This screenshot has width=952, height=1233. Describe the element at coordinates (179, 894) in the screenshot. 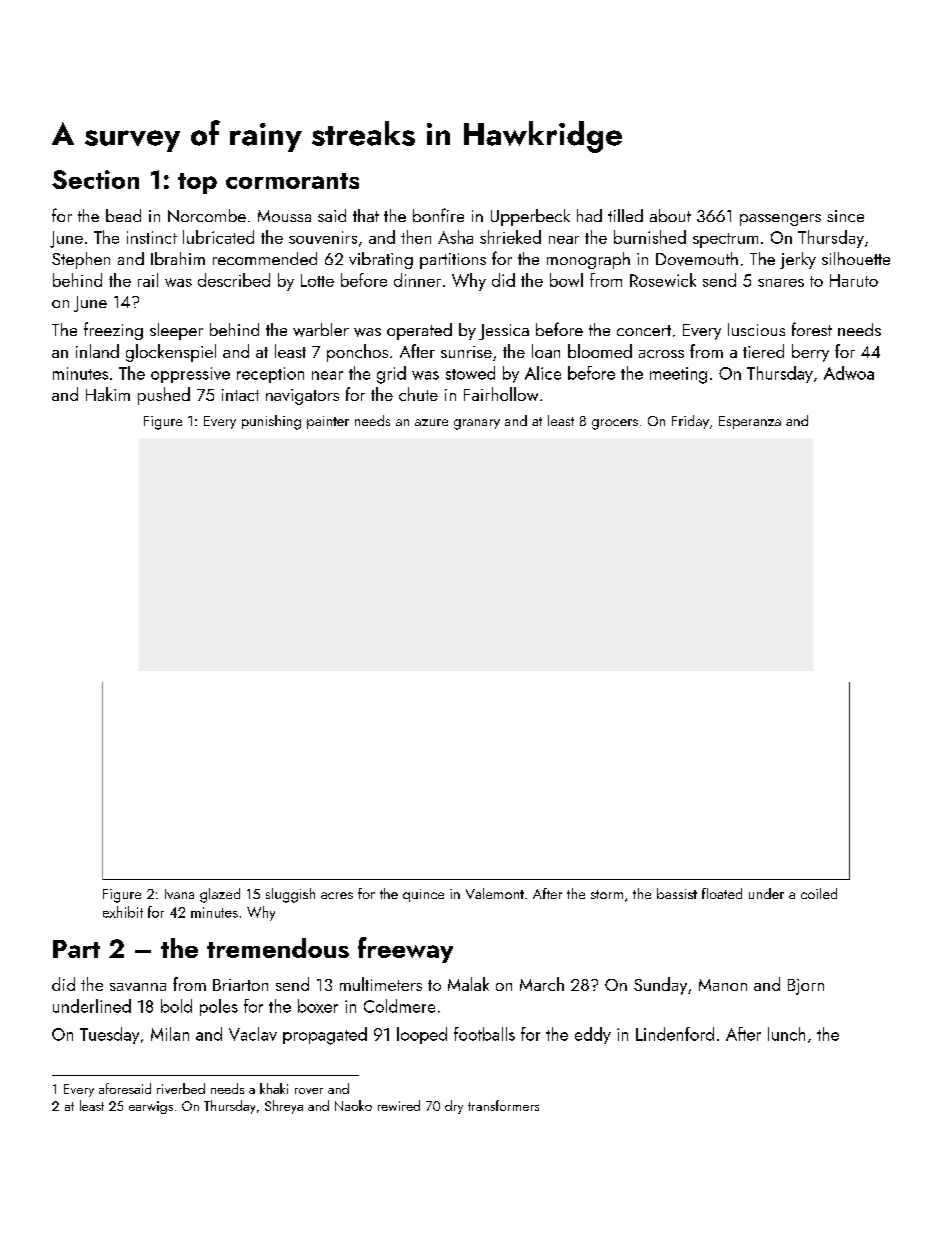

I see `Ivana` at that location.
